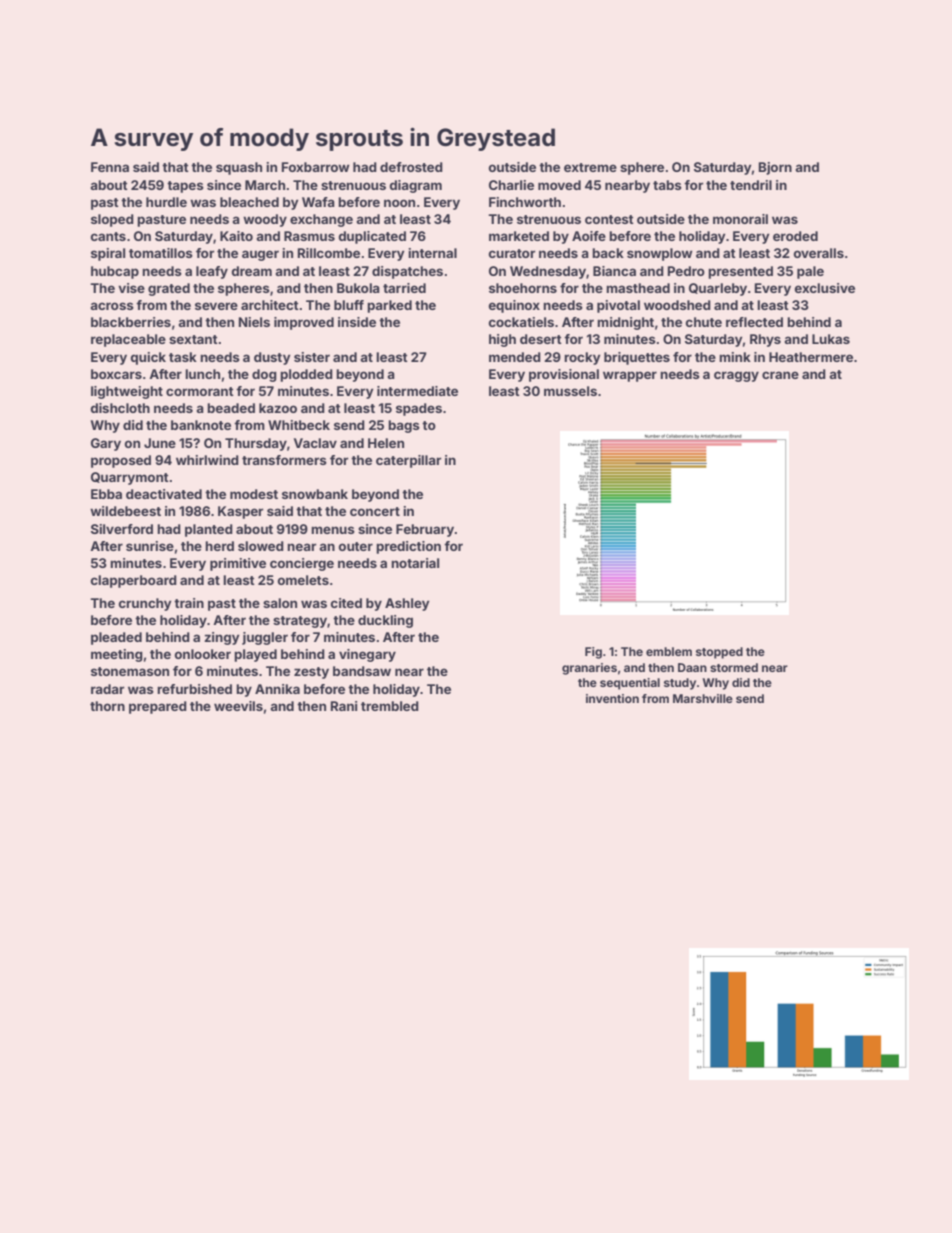 This document has width=952, height=1233. I want to click on Marshville, so click(703, 698).
